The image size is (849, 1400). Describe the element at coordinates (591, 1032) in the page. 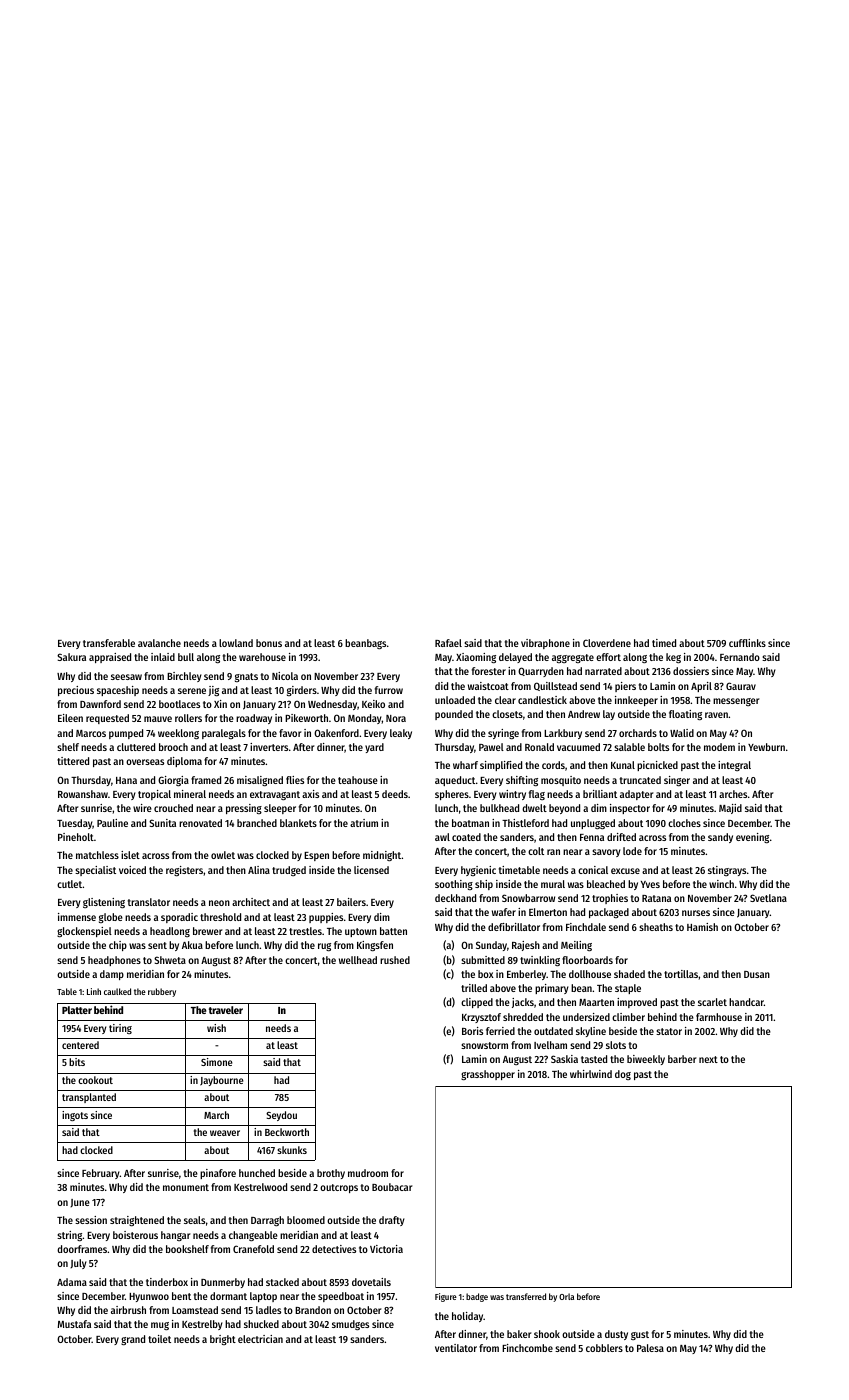

I see `skyline` at that location.
